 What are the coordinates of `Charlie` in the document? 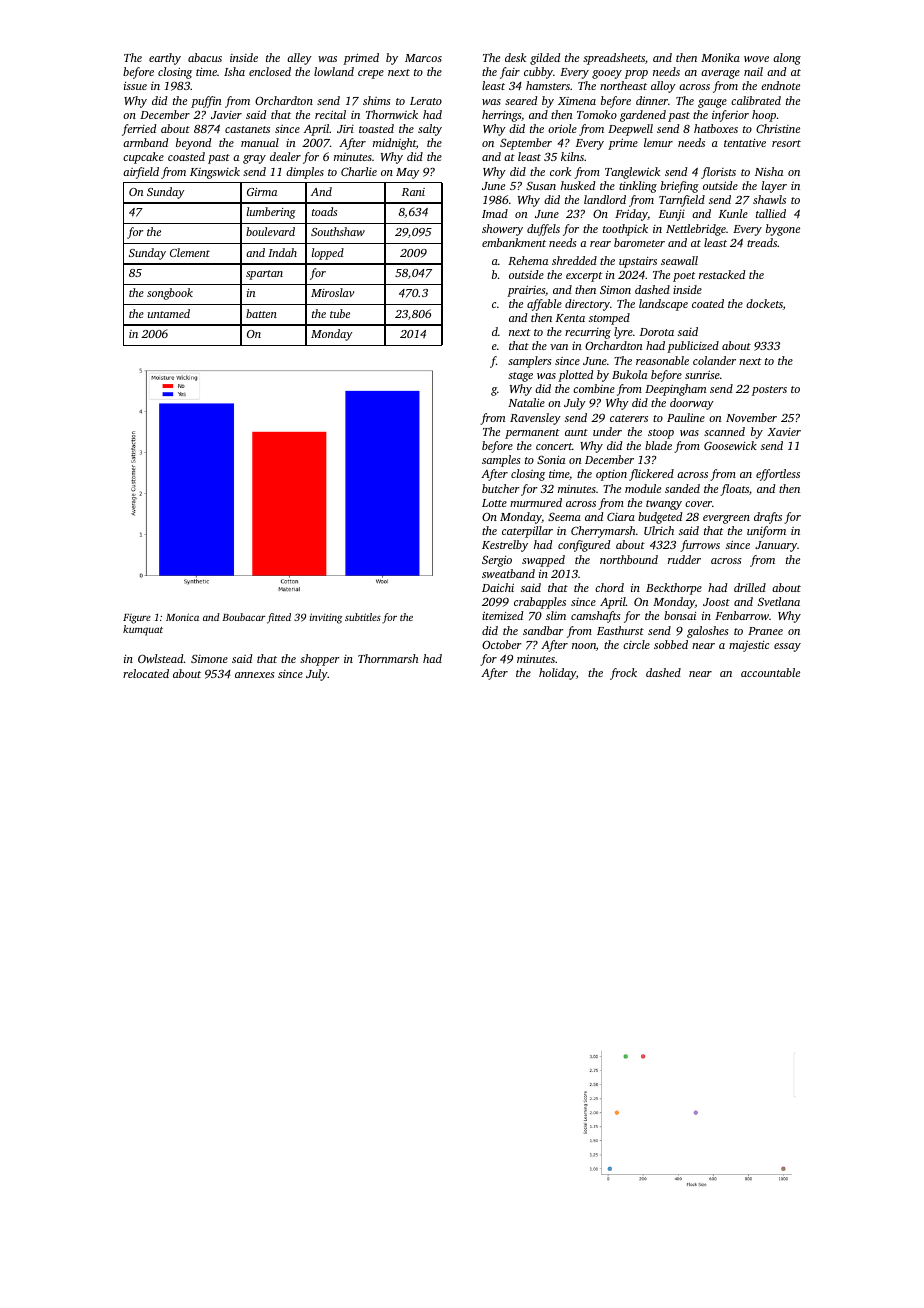 It's located at (359, 171).
